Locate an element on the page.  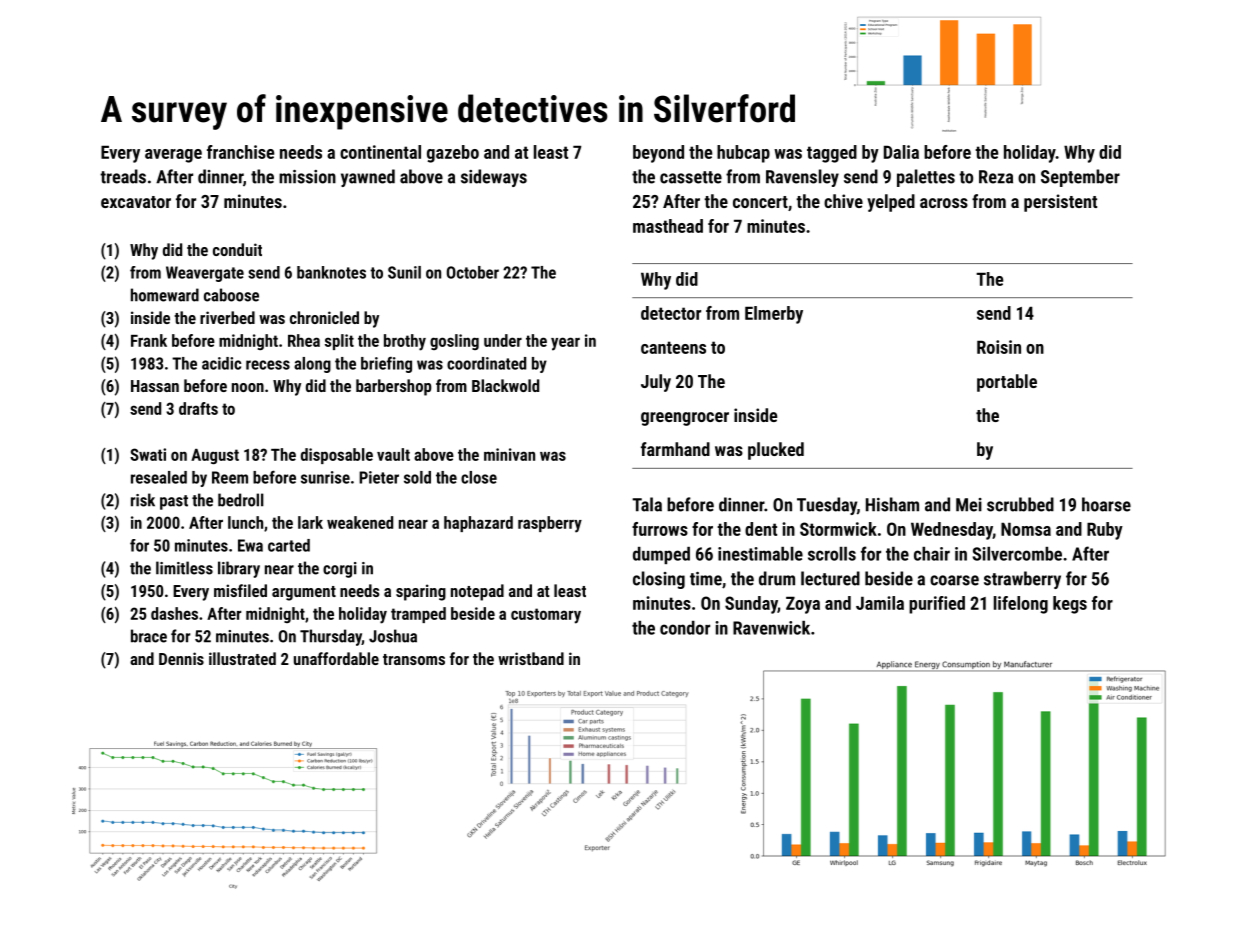
masthead is located at coordinates (668, 226).
